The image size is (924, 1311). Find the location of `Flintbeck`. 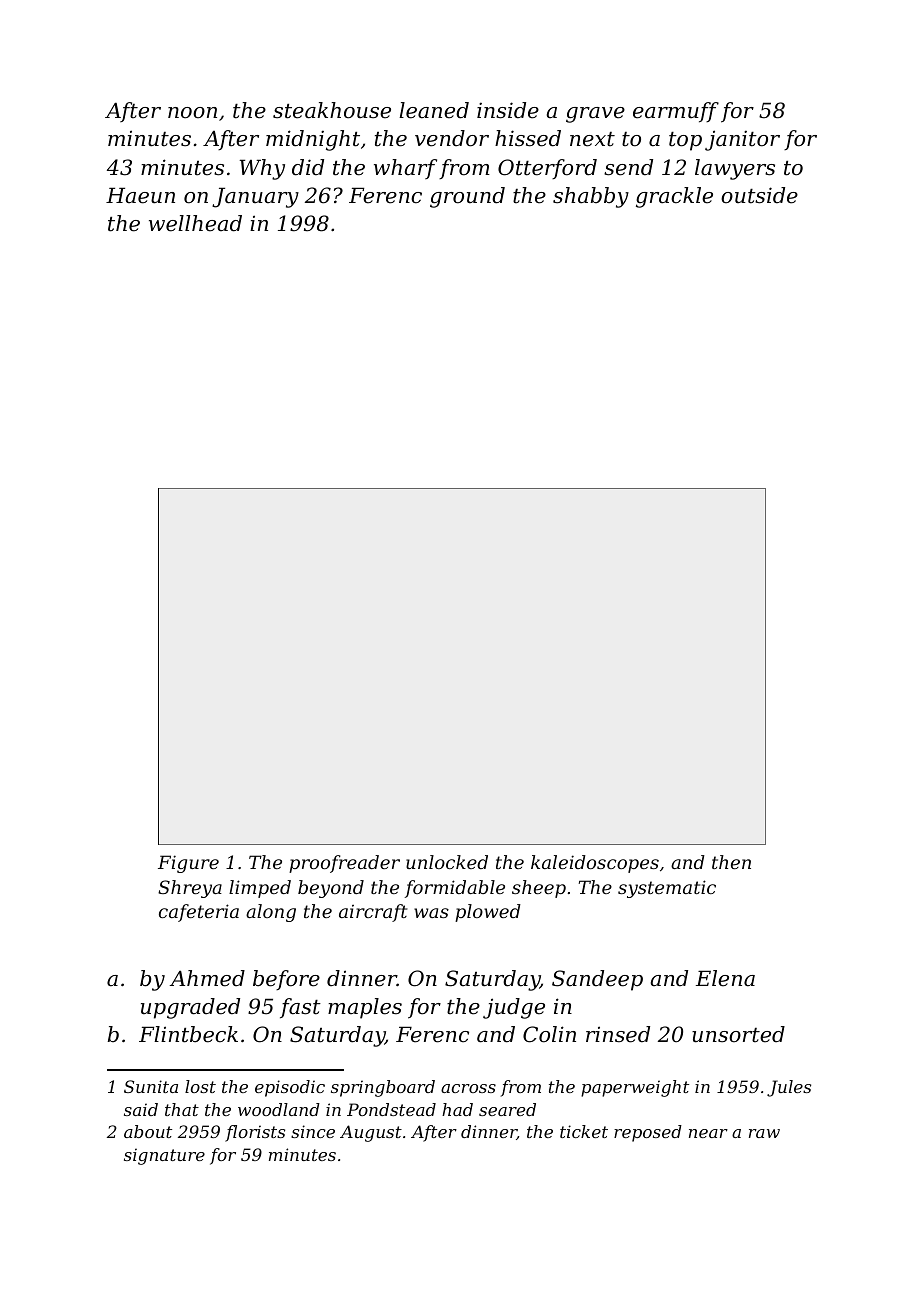

Flintbeck is located at coordinates (188, 1034).
